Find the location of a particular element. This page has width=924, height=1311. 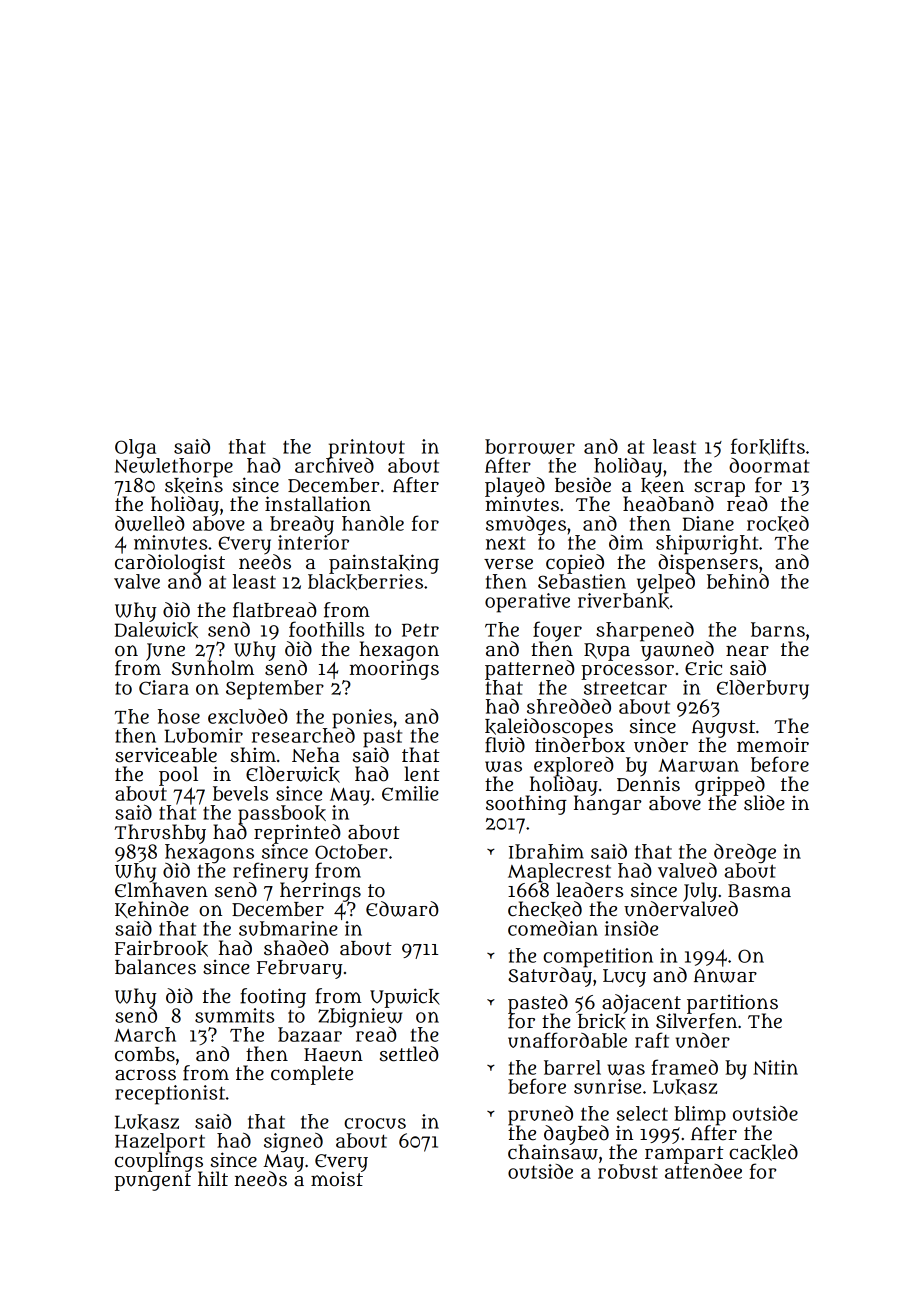

played is located at coordinates (515, 487).
